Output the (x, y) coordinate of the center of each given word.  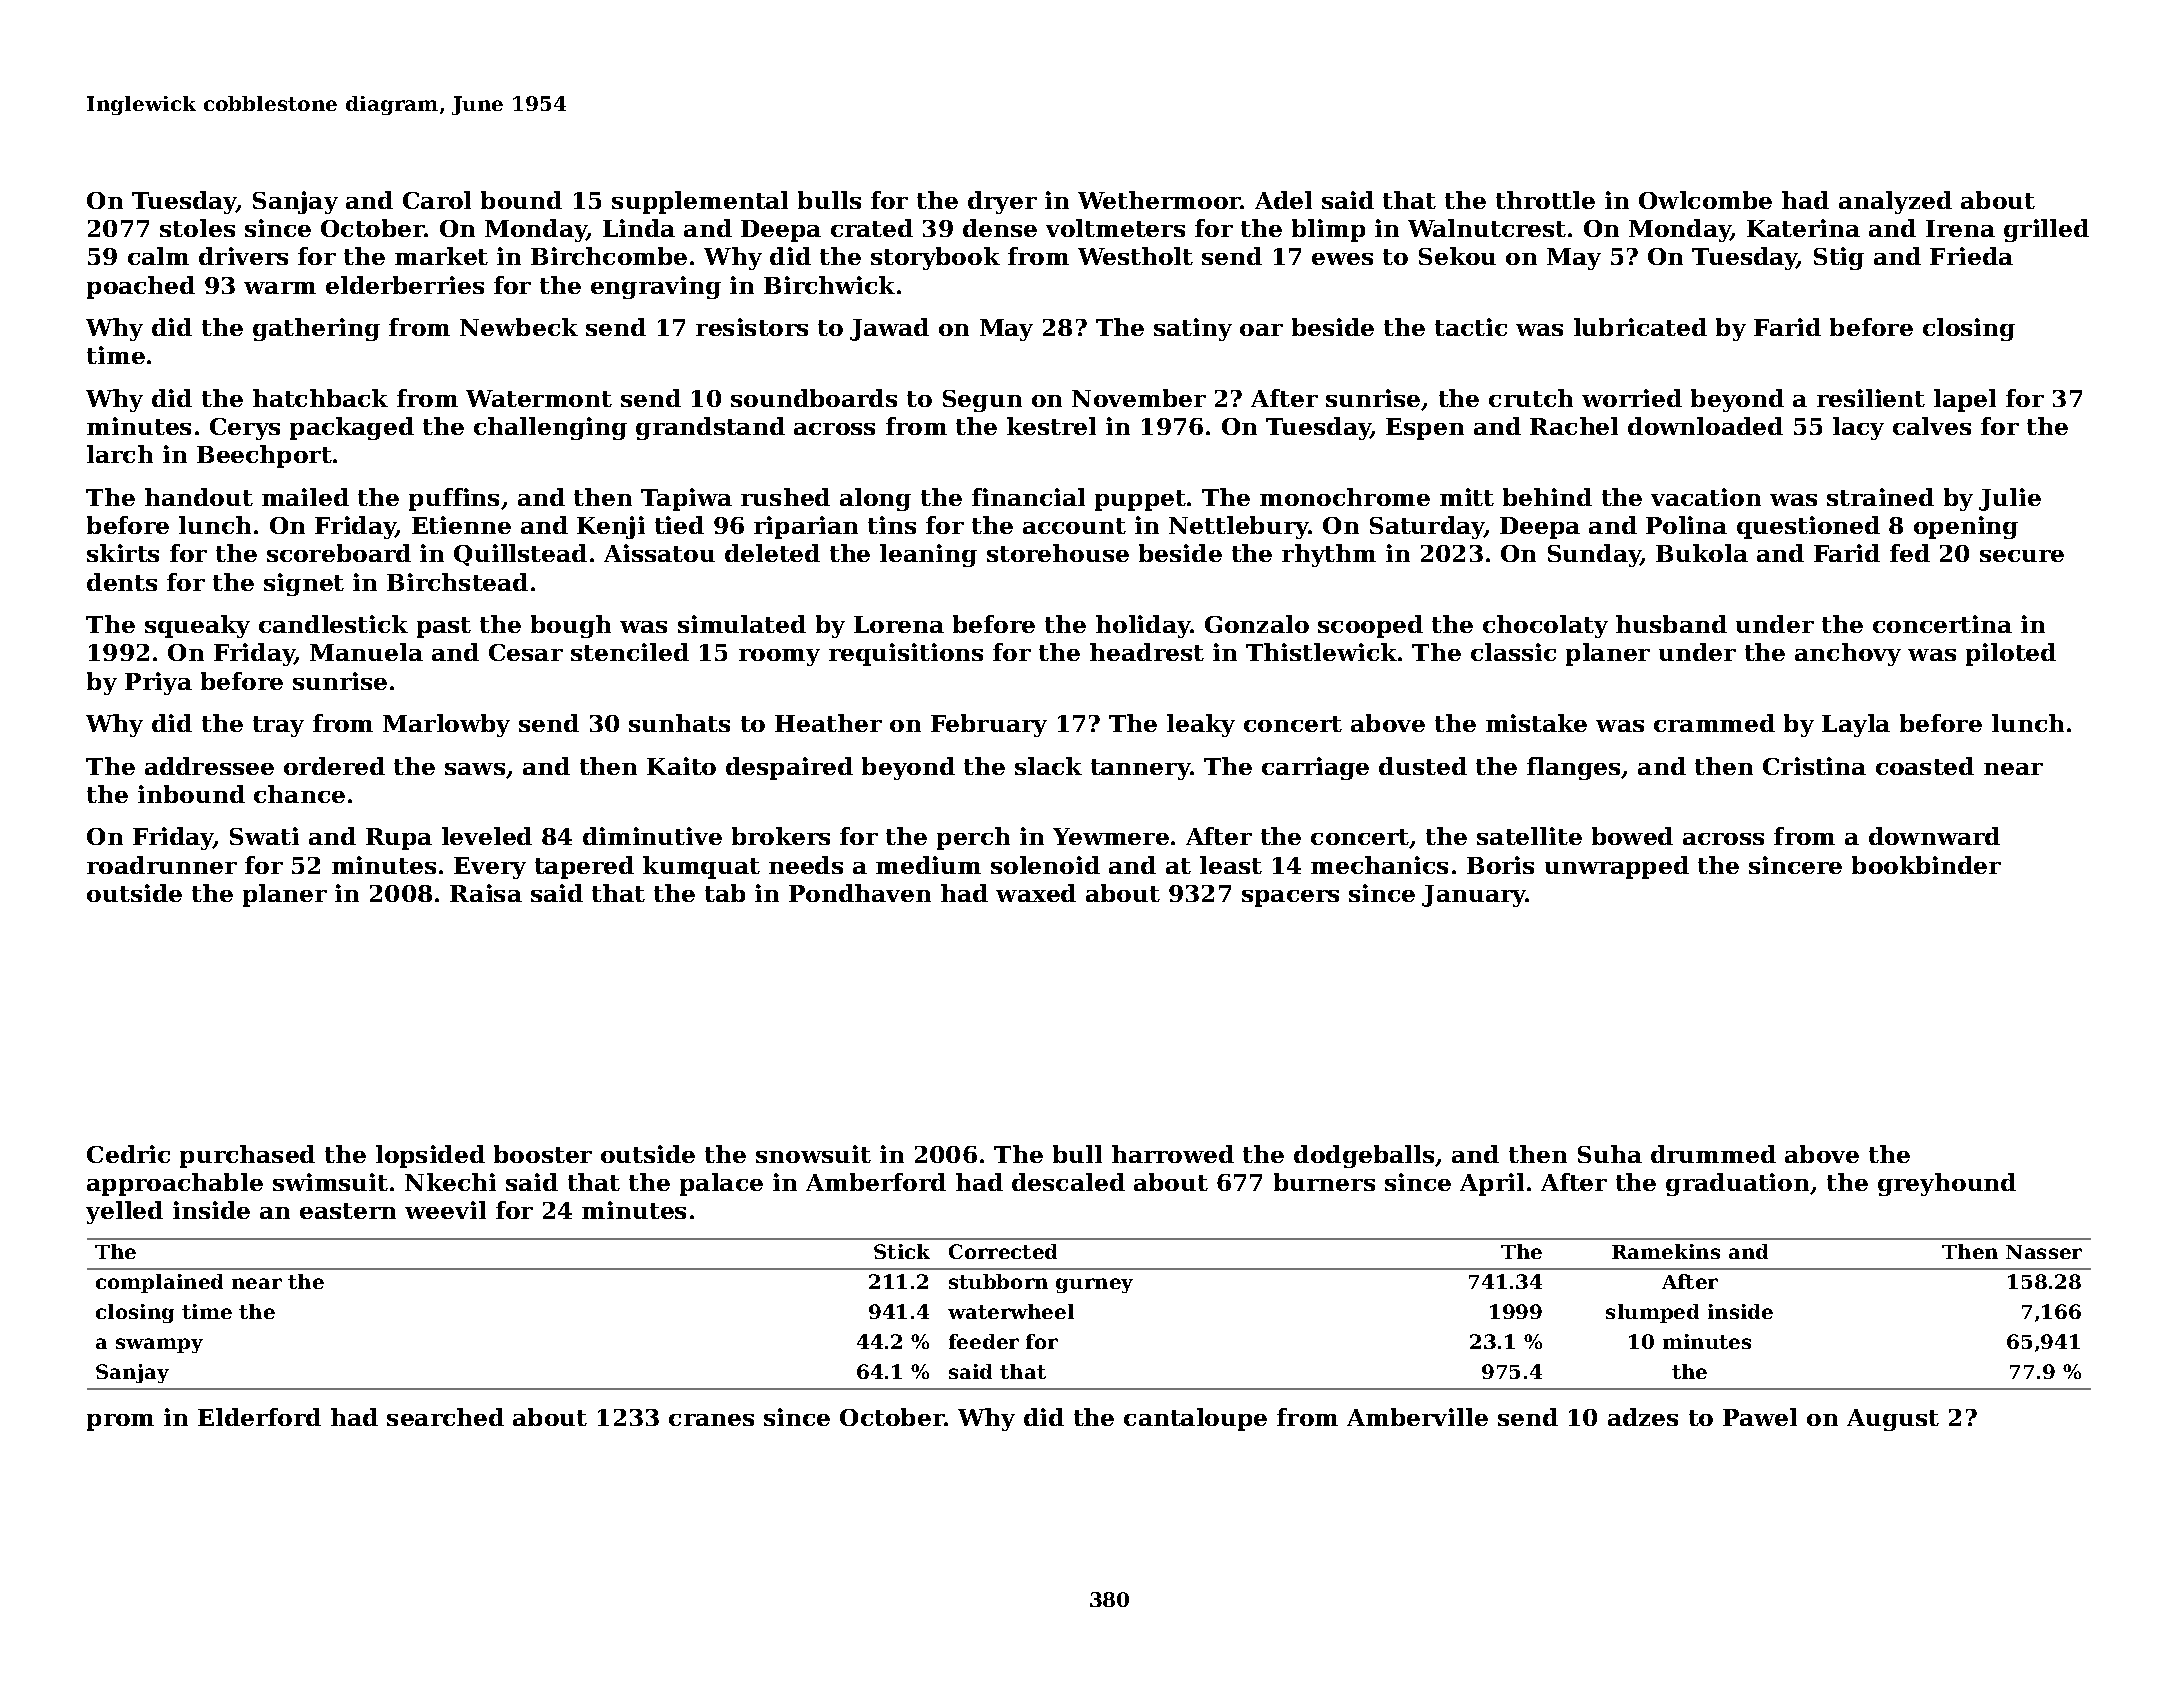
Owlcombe (1705, 200)
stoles (197, 228)
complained (159, 1283)
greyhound (1947, 1184)
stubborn (998, 1281)
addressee (209, 766)
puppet (1140, 500)
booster (543, 1154)
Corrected (1003, 1251)
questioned (1808, 527)
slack (1048, 766)
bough (571, 626)
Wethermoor (1159, 200)
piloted (2011, 654)
